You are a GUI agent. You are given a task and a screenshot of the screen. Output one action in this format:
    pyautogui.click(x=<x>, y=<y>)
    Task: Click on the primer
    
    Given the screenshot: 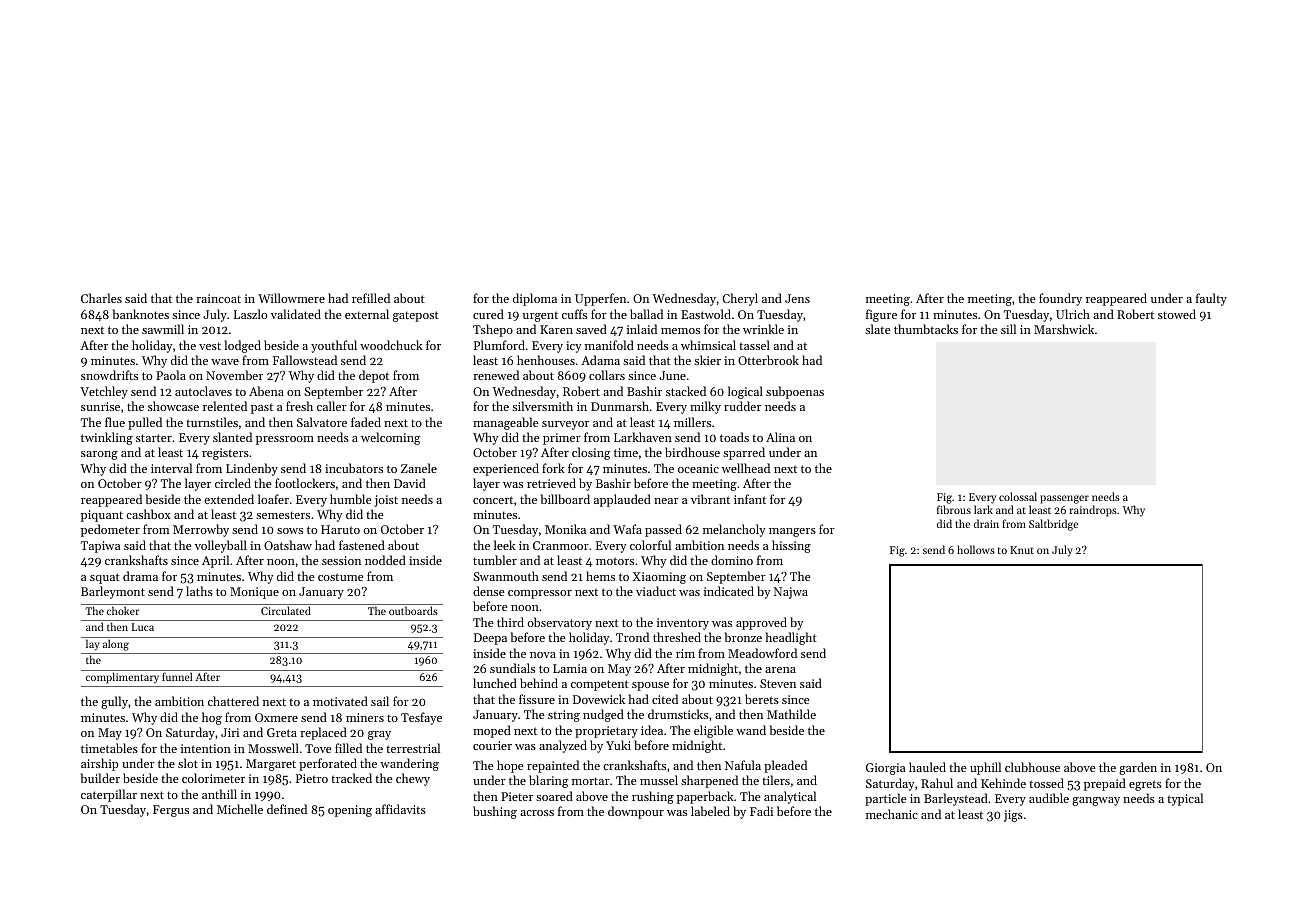 What is the action you would take?
    pyautogui.click(x=562, y=439)
